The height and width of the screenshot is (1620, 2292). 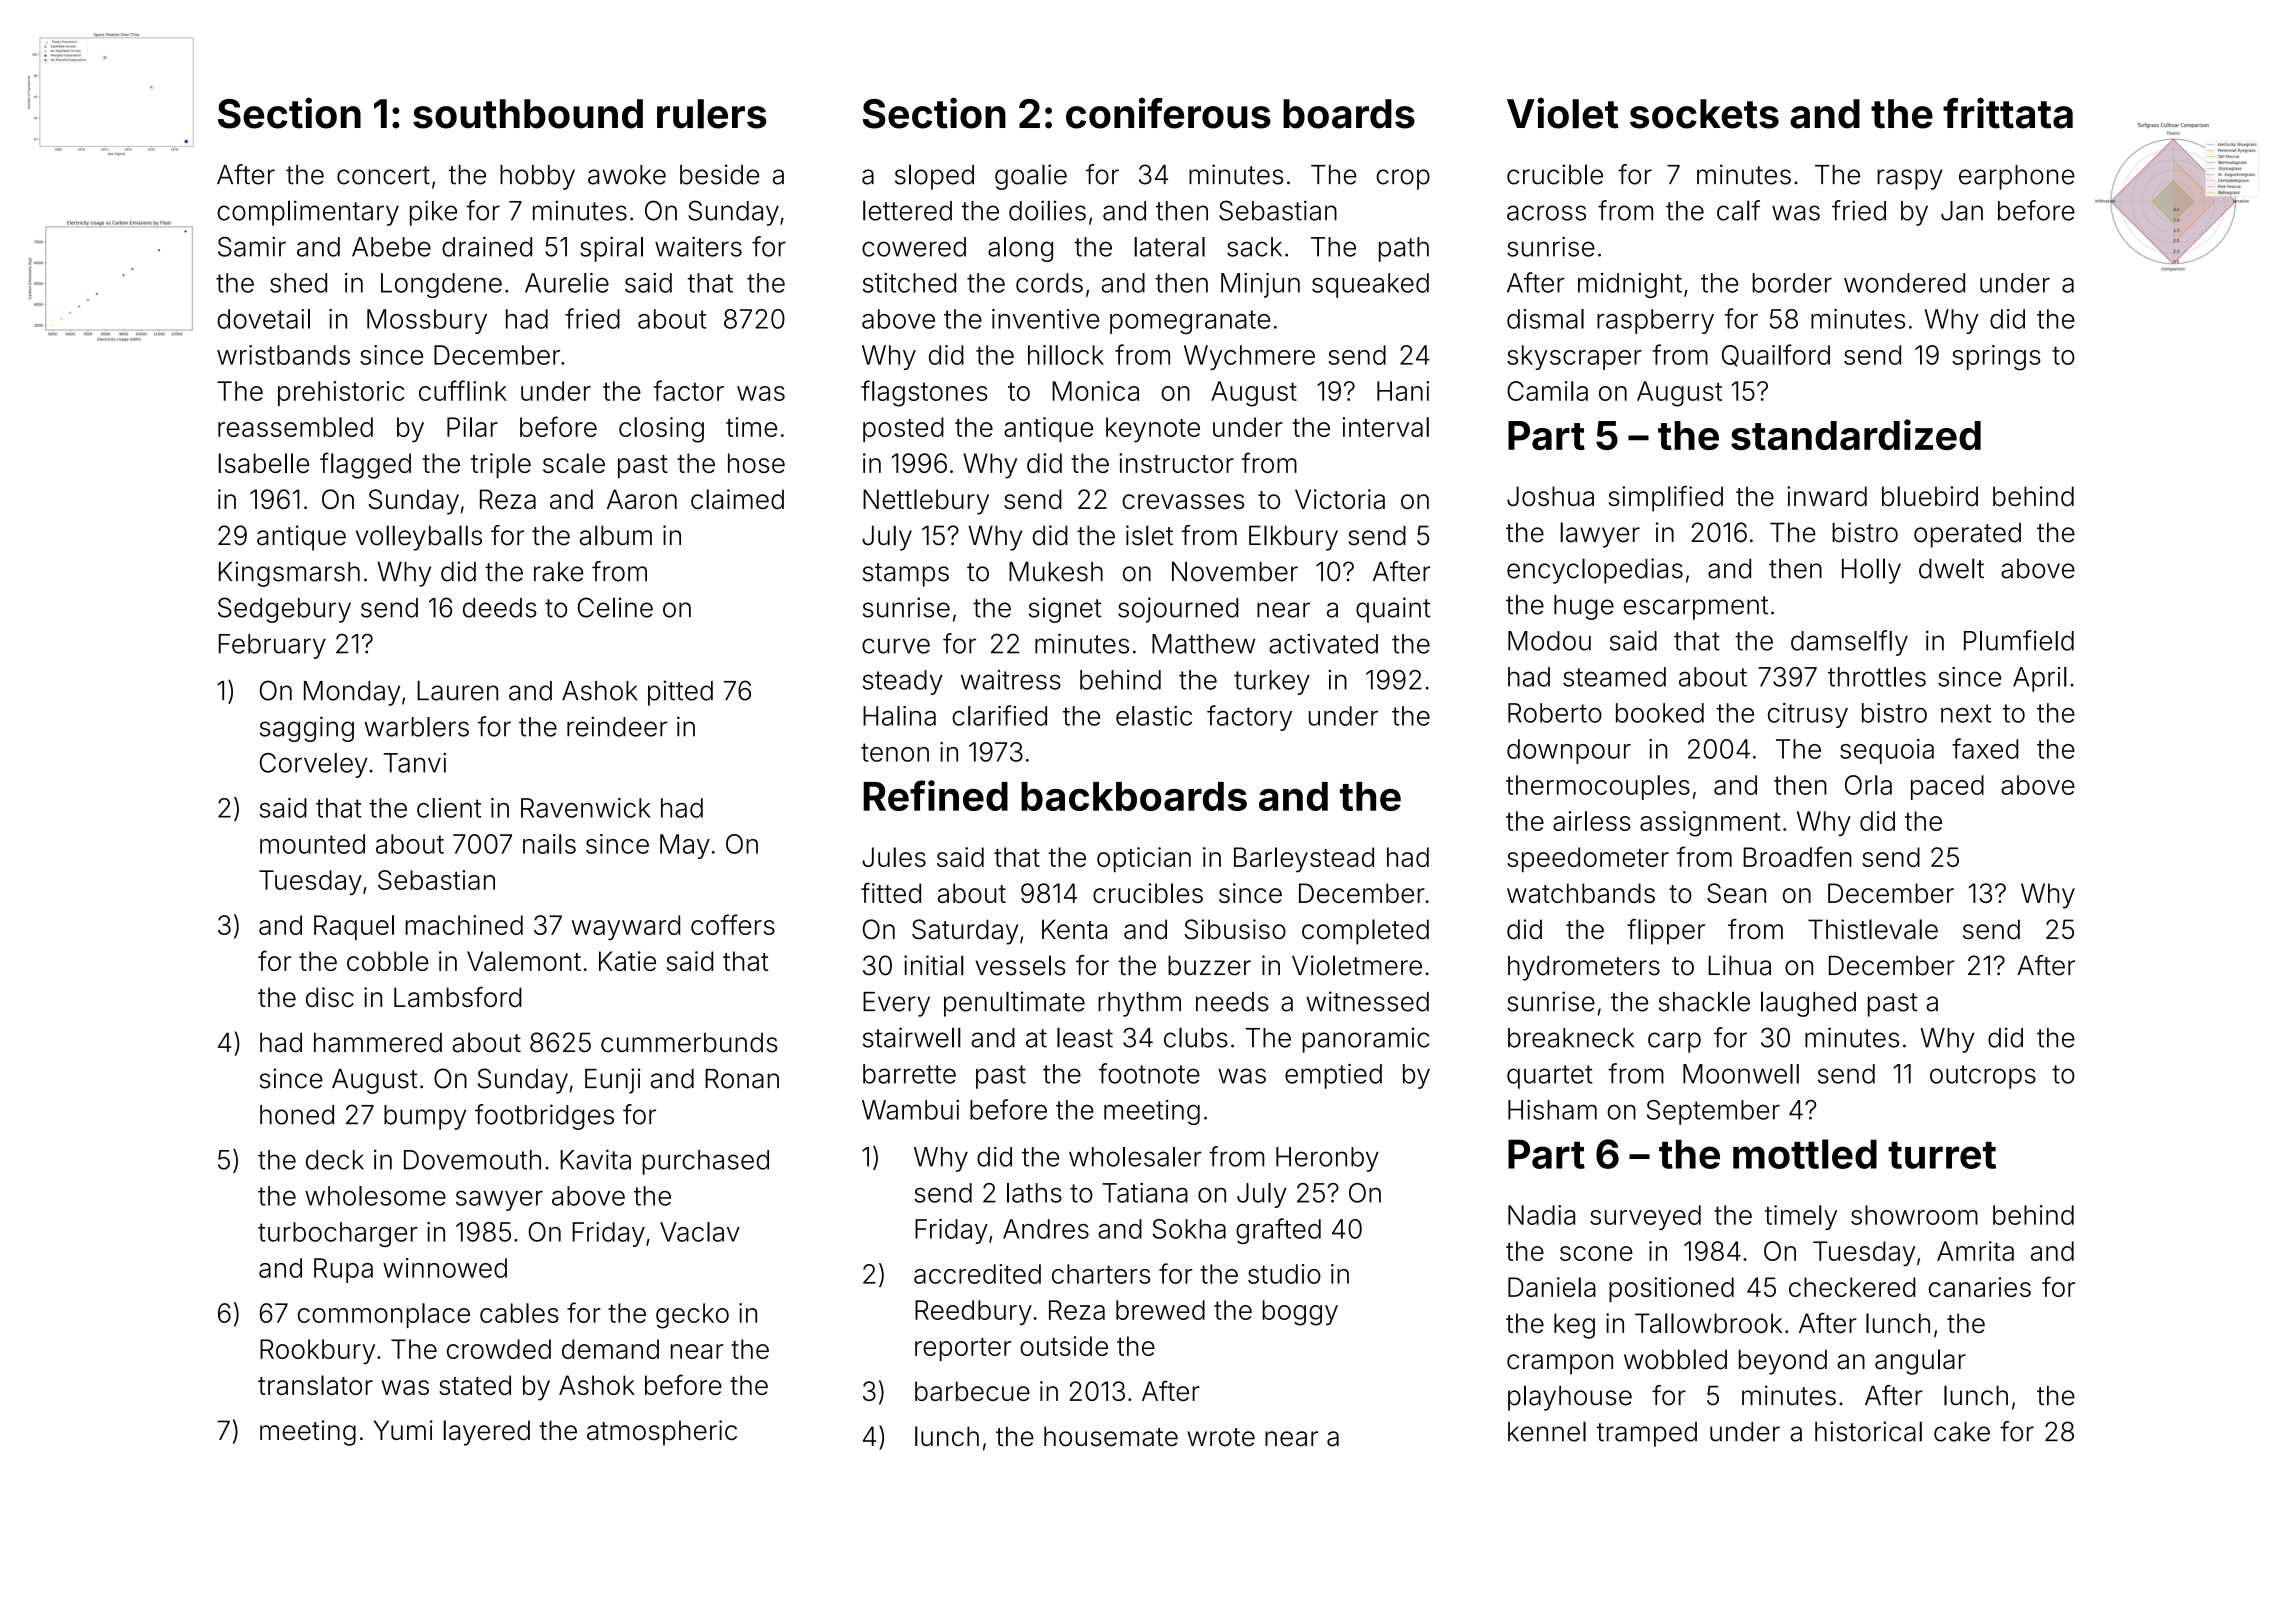 I want to click on witnessed, so click(x=1367, y=1001).
